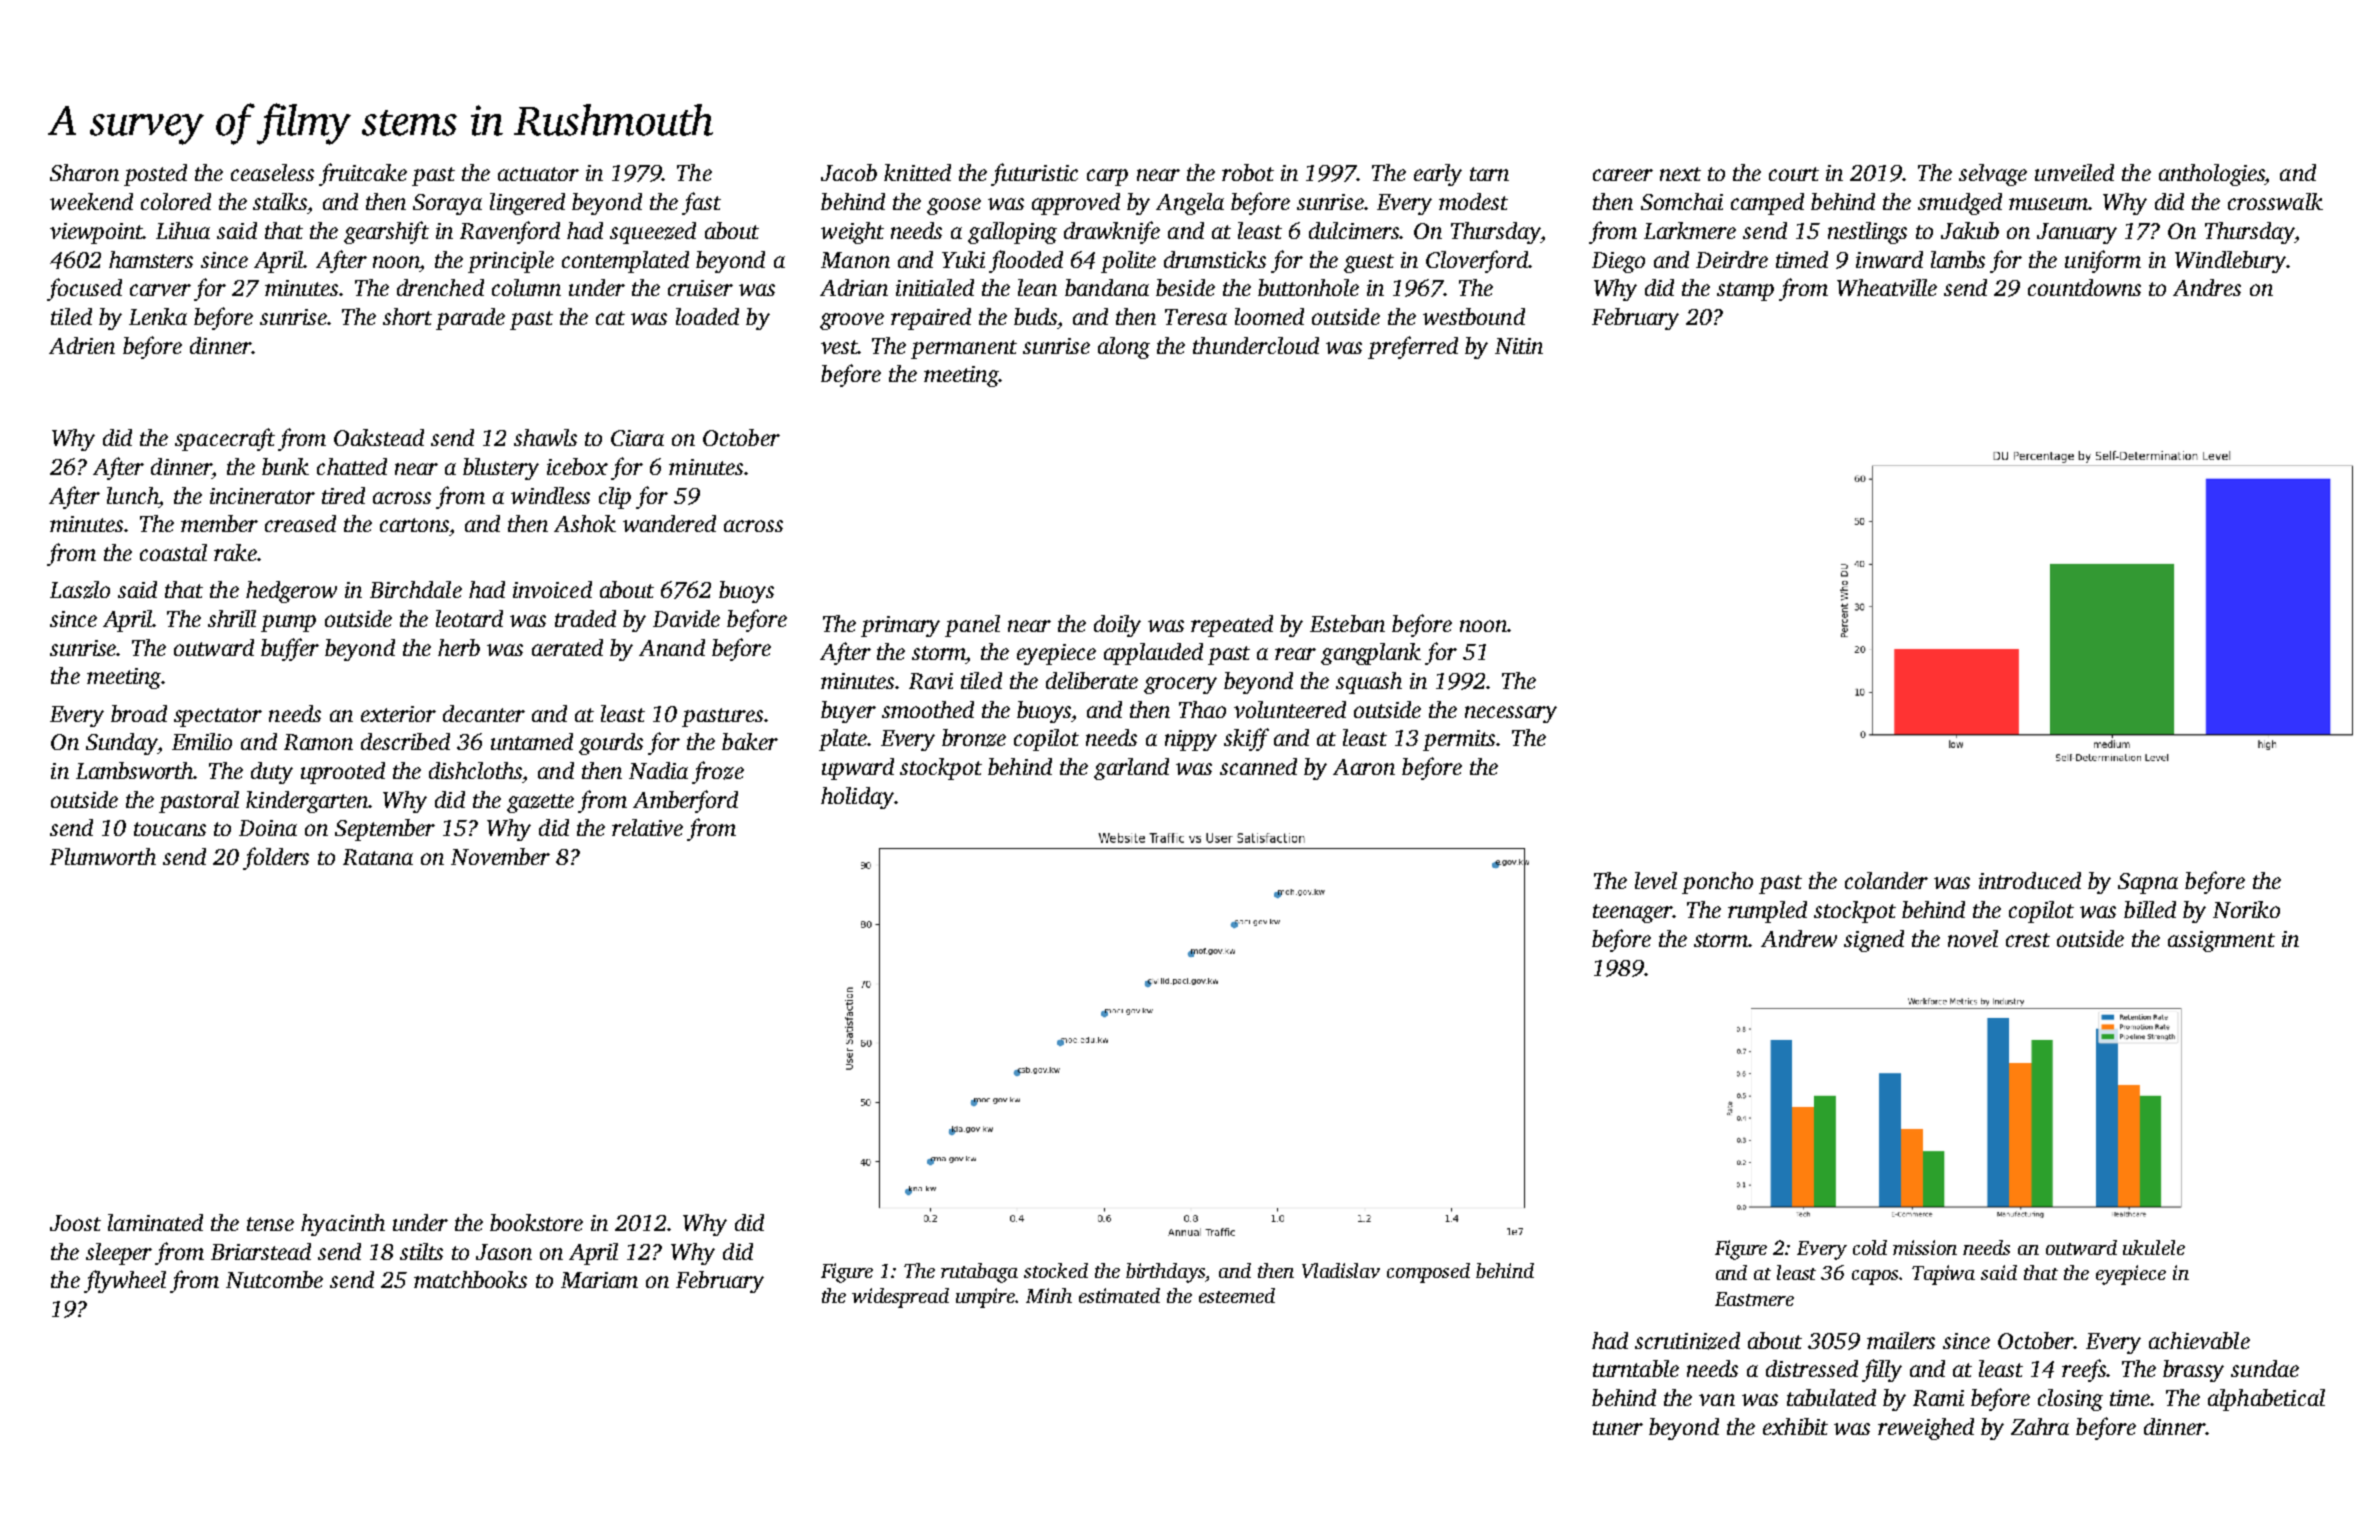 Image resolution: width=2380 pixels, height=1540 pixels. I want to click on pump, so click(288, 623).
